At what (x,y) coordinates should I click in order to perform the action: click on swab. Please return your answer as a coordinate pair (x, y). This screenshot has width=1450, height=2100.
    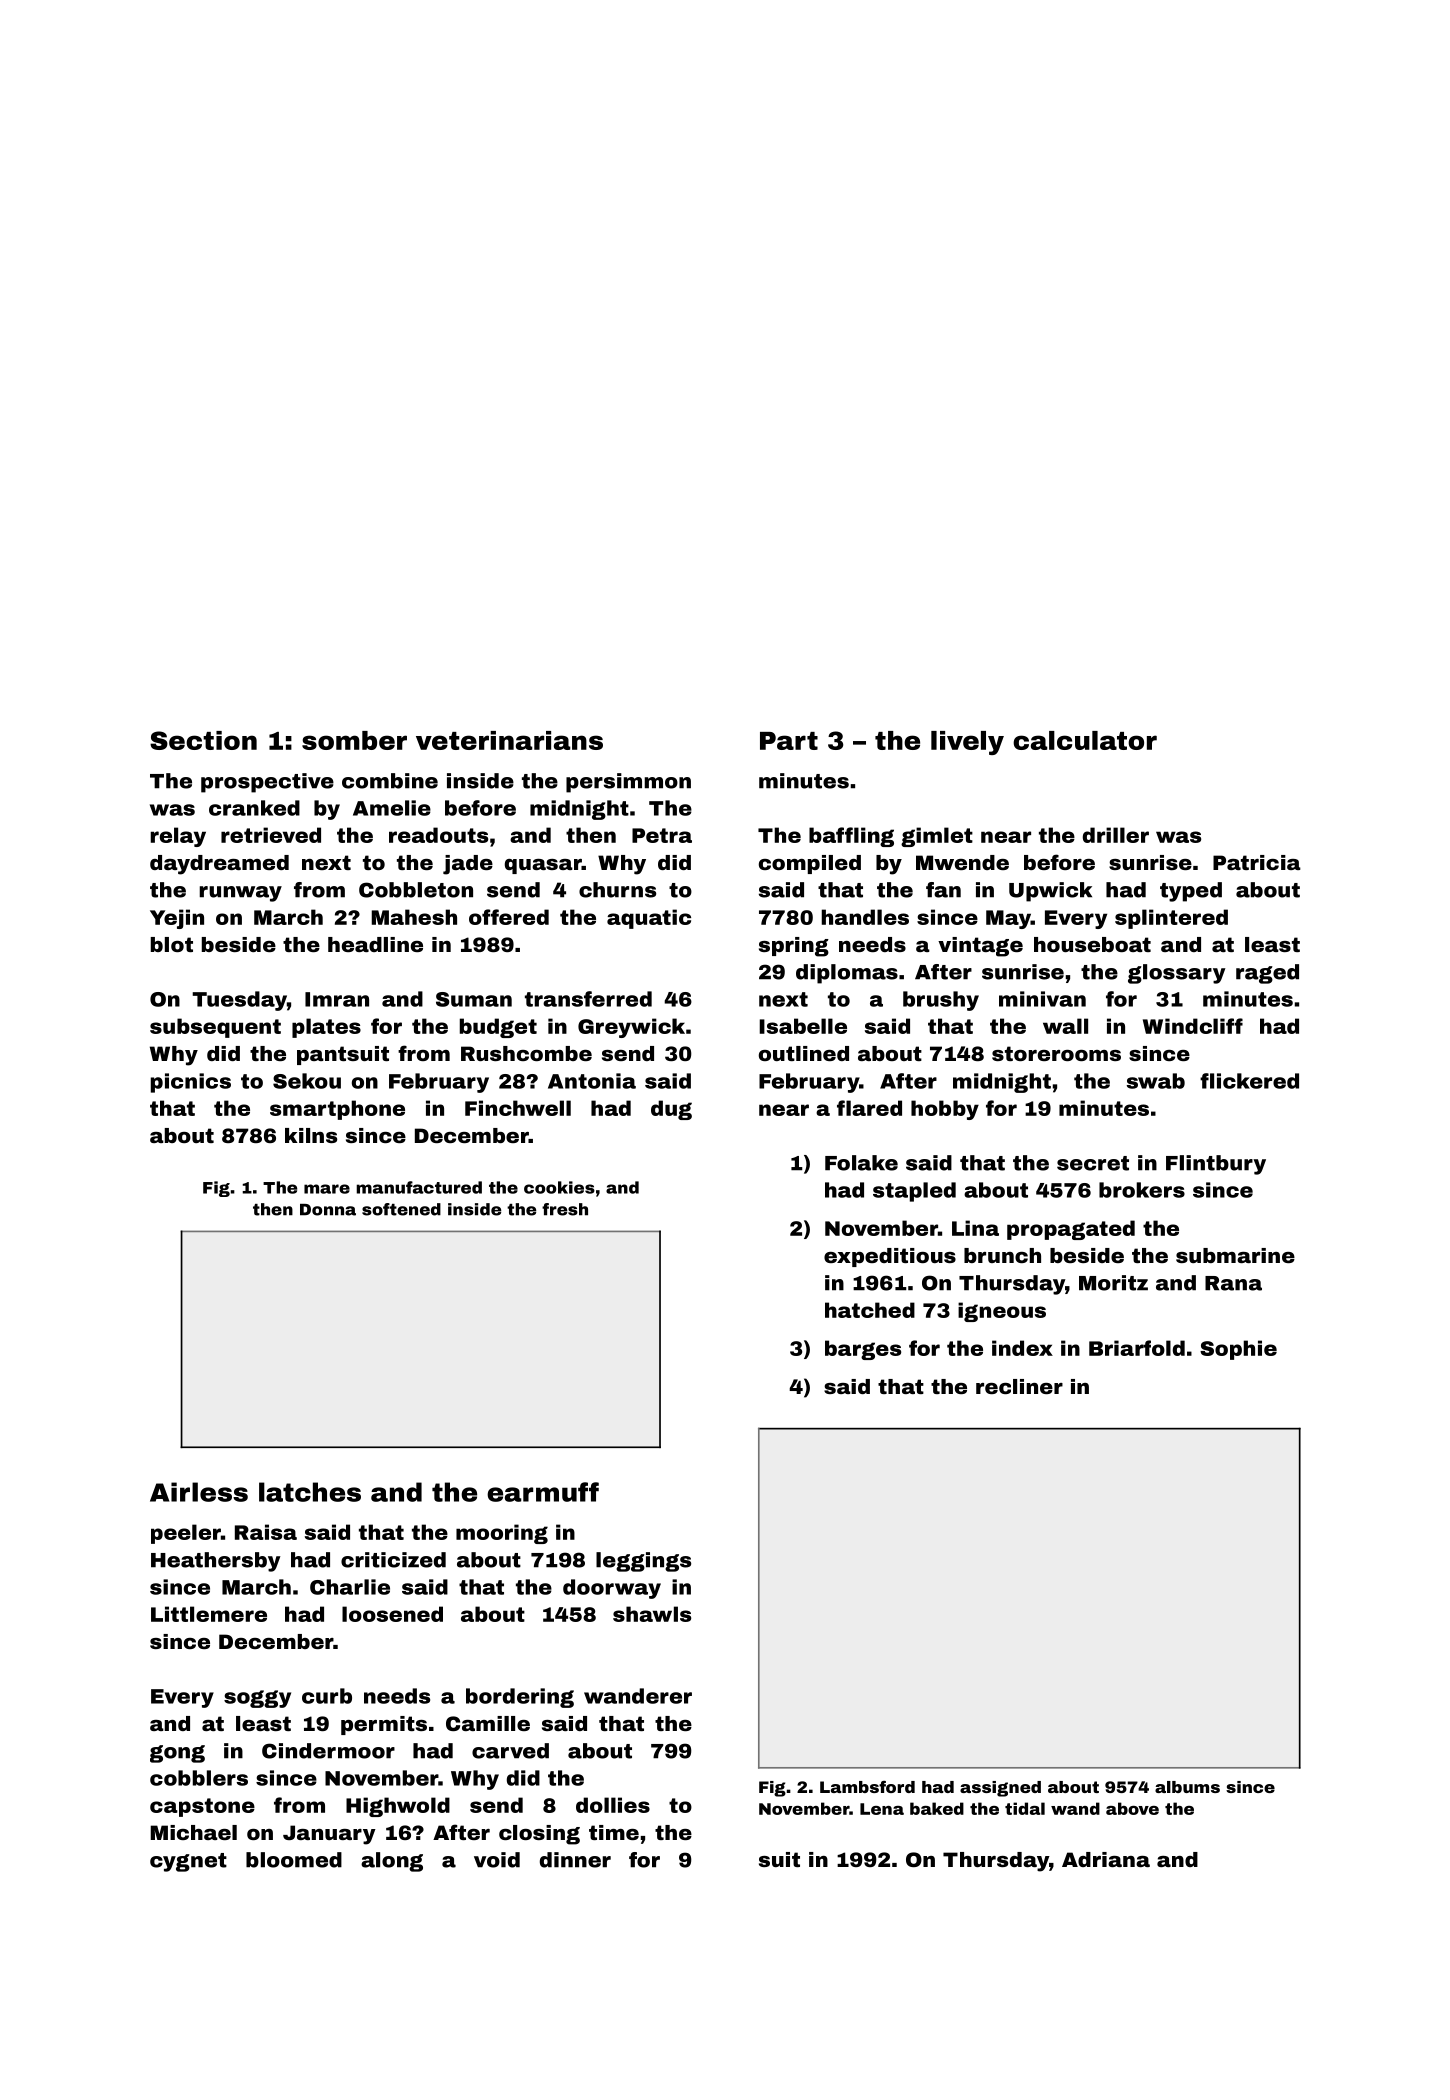
    Looking at the image, I should click on (1156, 1081).
